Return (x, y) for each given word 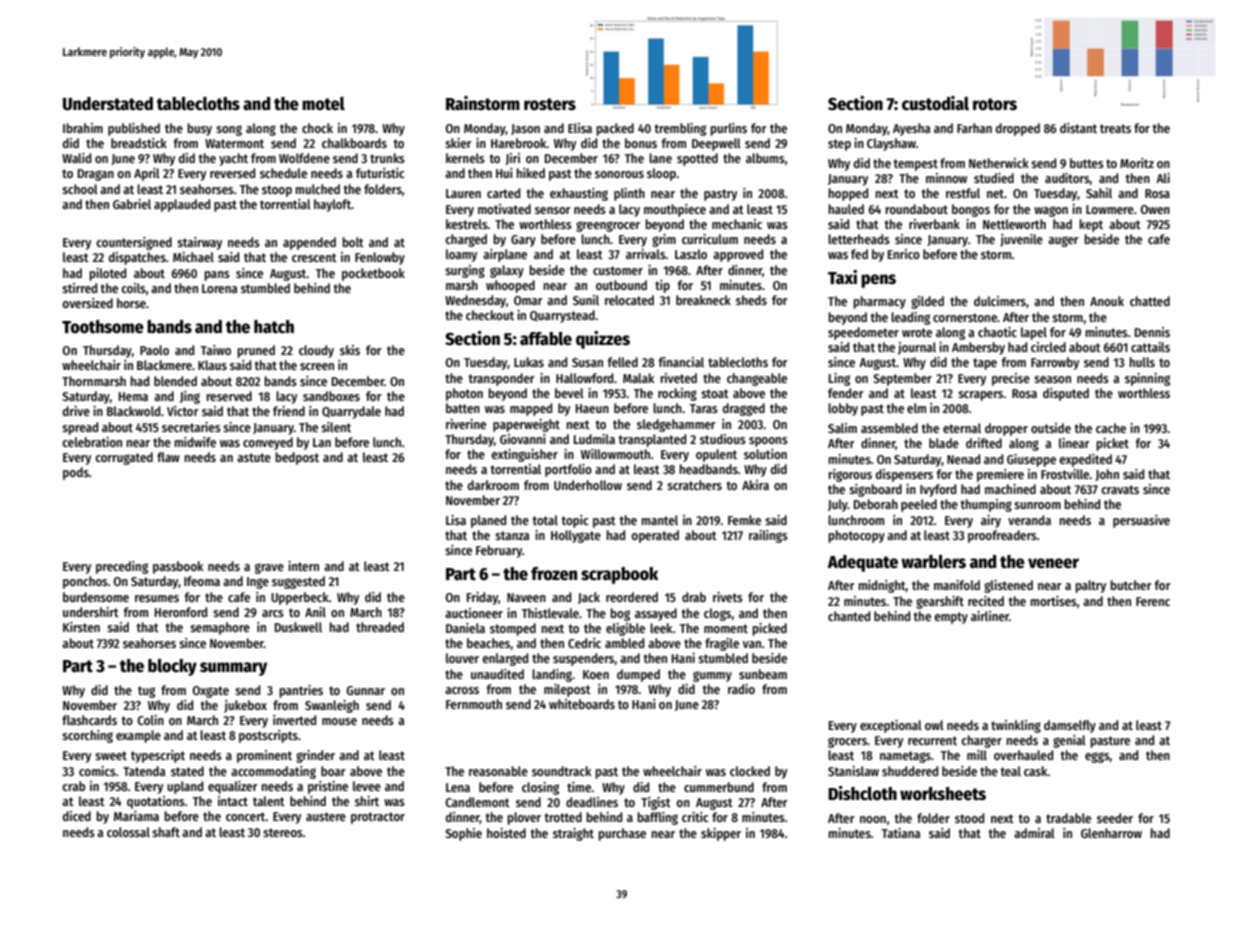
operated (655, 536)
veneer (1053, 563)
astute (254, 457)
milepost (567, 690)
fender (846, 393)
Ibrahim (83, 128)
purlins (728, 129)
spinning (1147, 379)
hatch (274, 327)
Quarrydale (351, 412)
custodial (935, 103)
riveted (678, 378)
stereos (283, 832)
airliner (990, 616)
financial (681, 362)
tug (146, 692)
